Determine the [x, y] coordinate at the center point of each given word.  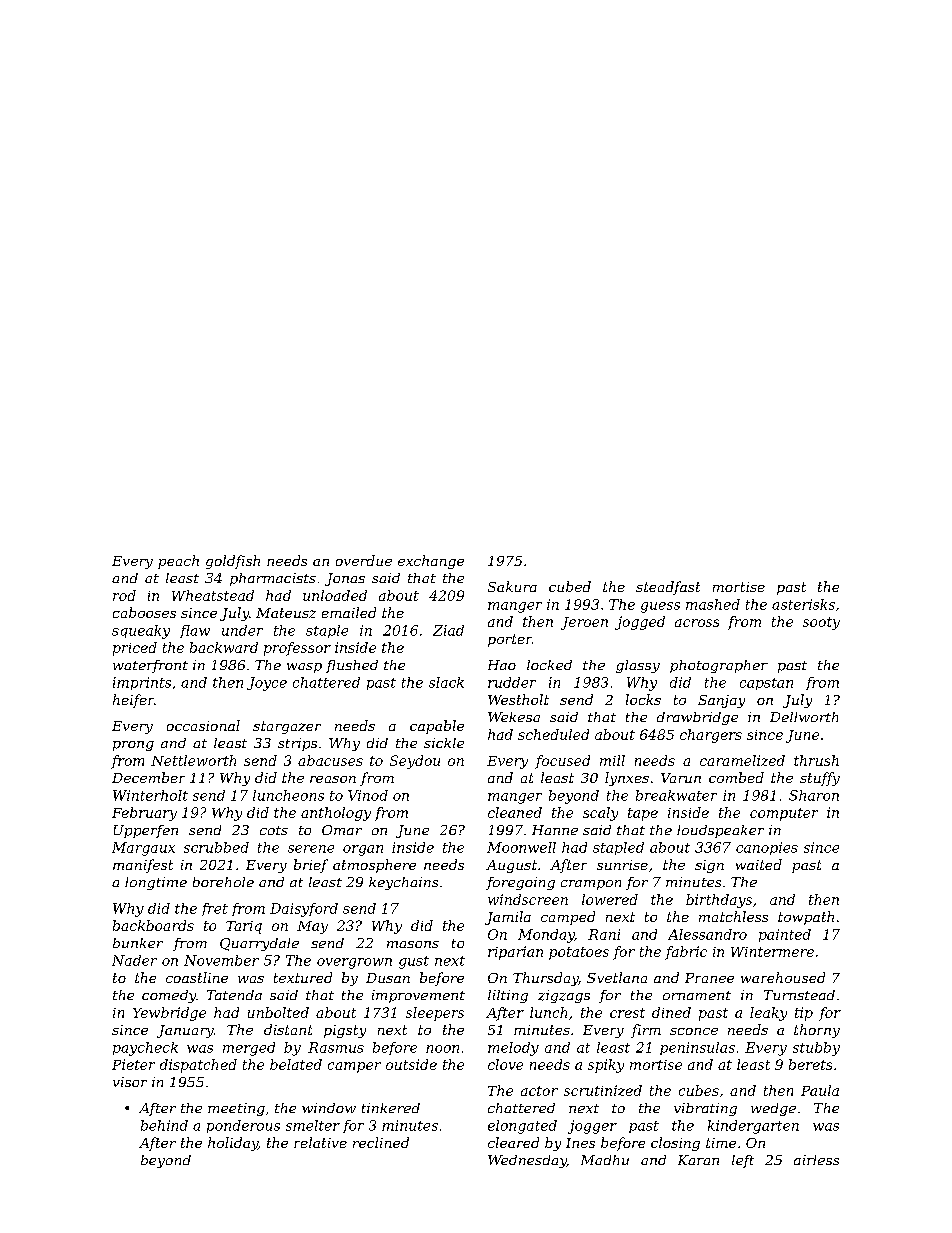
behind [164, 1125]
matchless [733, 916]
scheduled [553, 734]
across [697, 623]
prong [133, 746]
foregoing [520, 883]
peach [178, 562]
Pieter [133, 1064]
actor [539, 1091]
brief [311, 866]
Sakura [512, 586]
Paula [820, 1090]
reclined [381, 1142]
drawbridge [697, 718]
